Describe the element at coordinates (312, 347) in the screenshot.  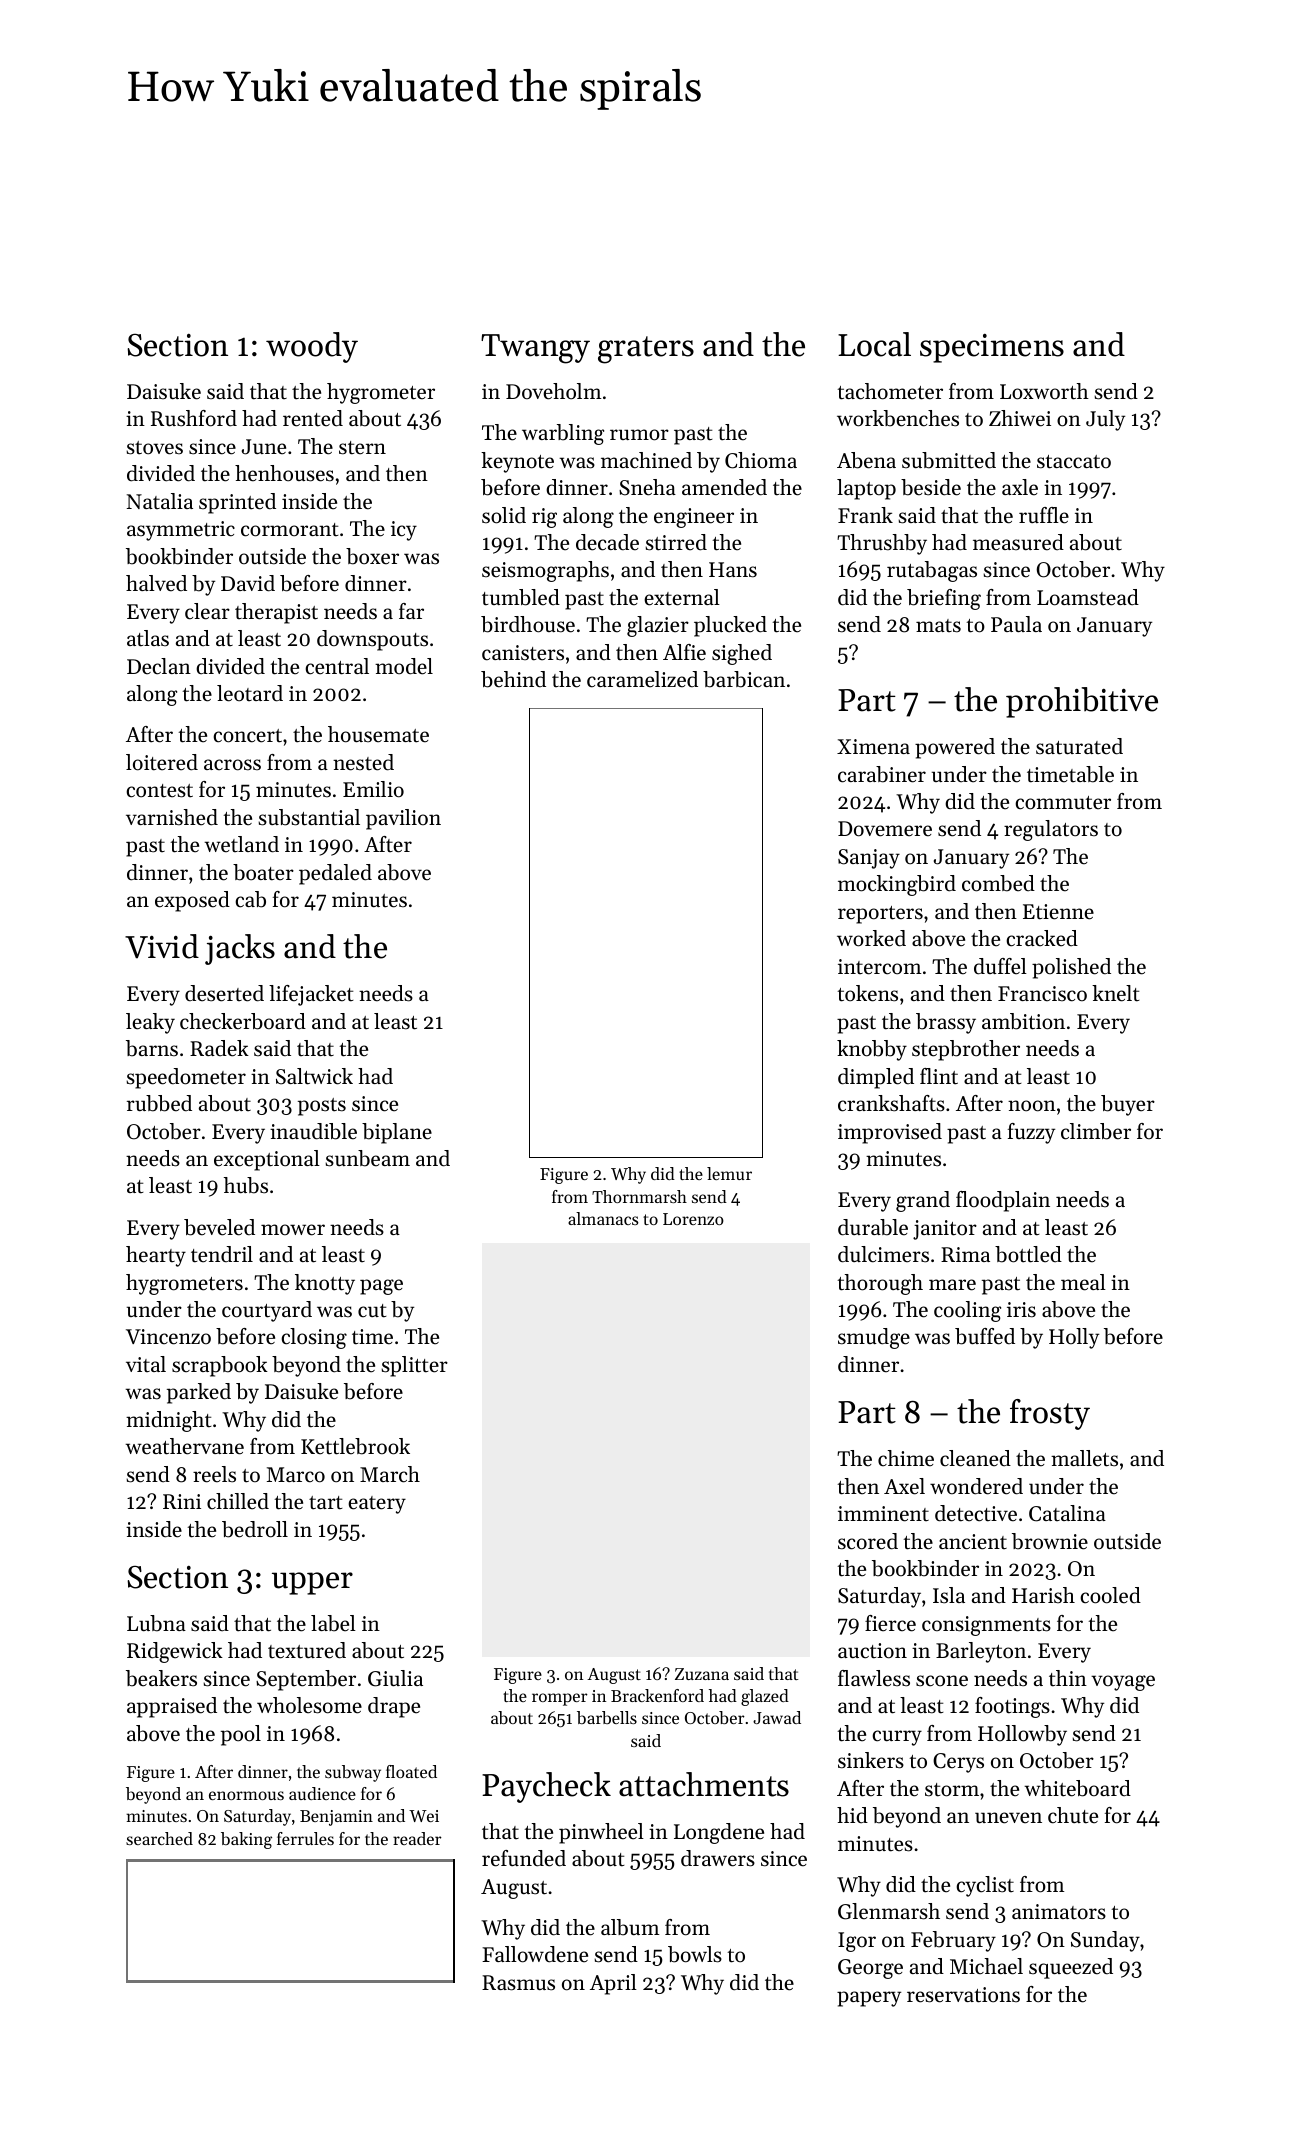
I see `woody` at that location.
